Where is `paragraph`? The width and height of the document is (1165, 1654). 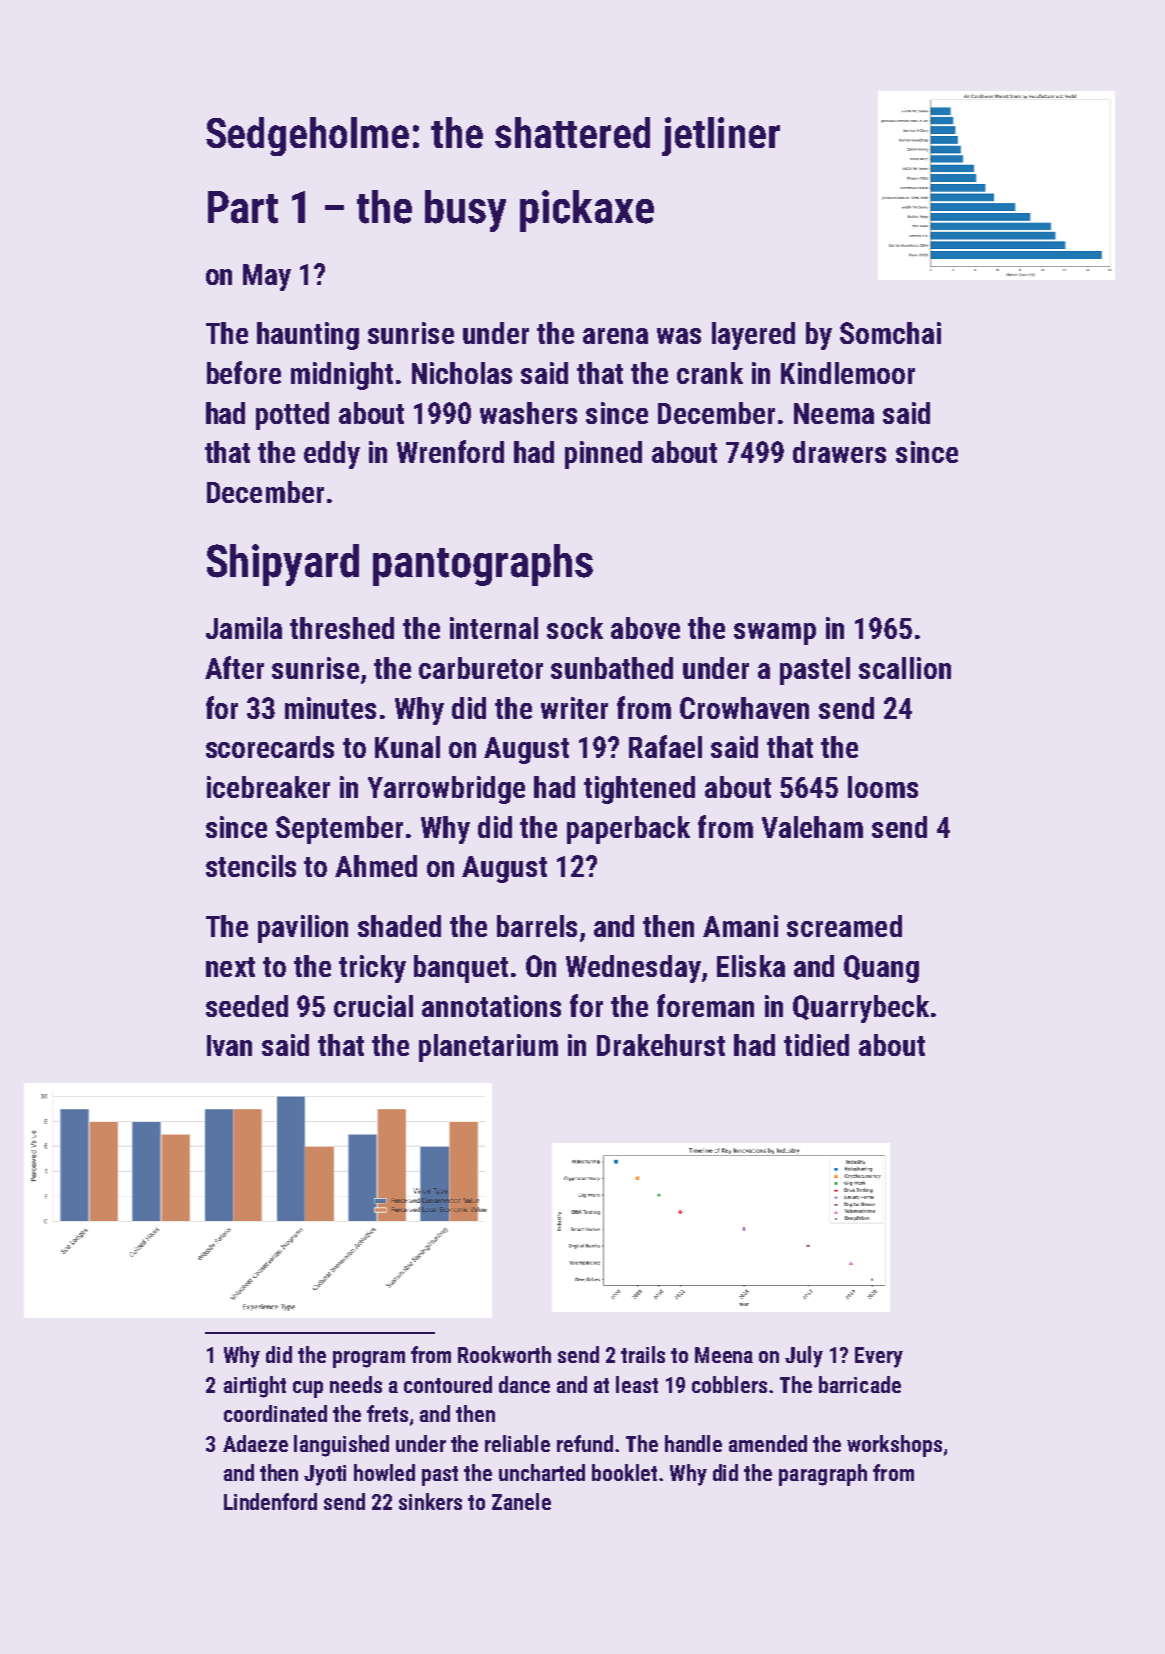 paragraph is located at coordinates (823, 1475).
